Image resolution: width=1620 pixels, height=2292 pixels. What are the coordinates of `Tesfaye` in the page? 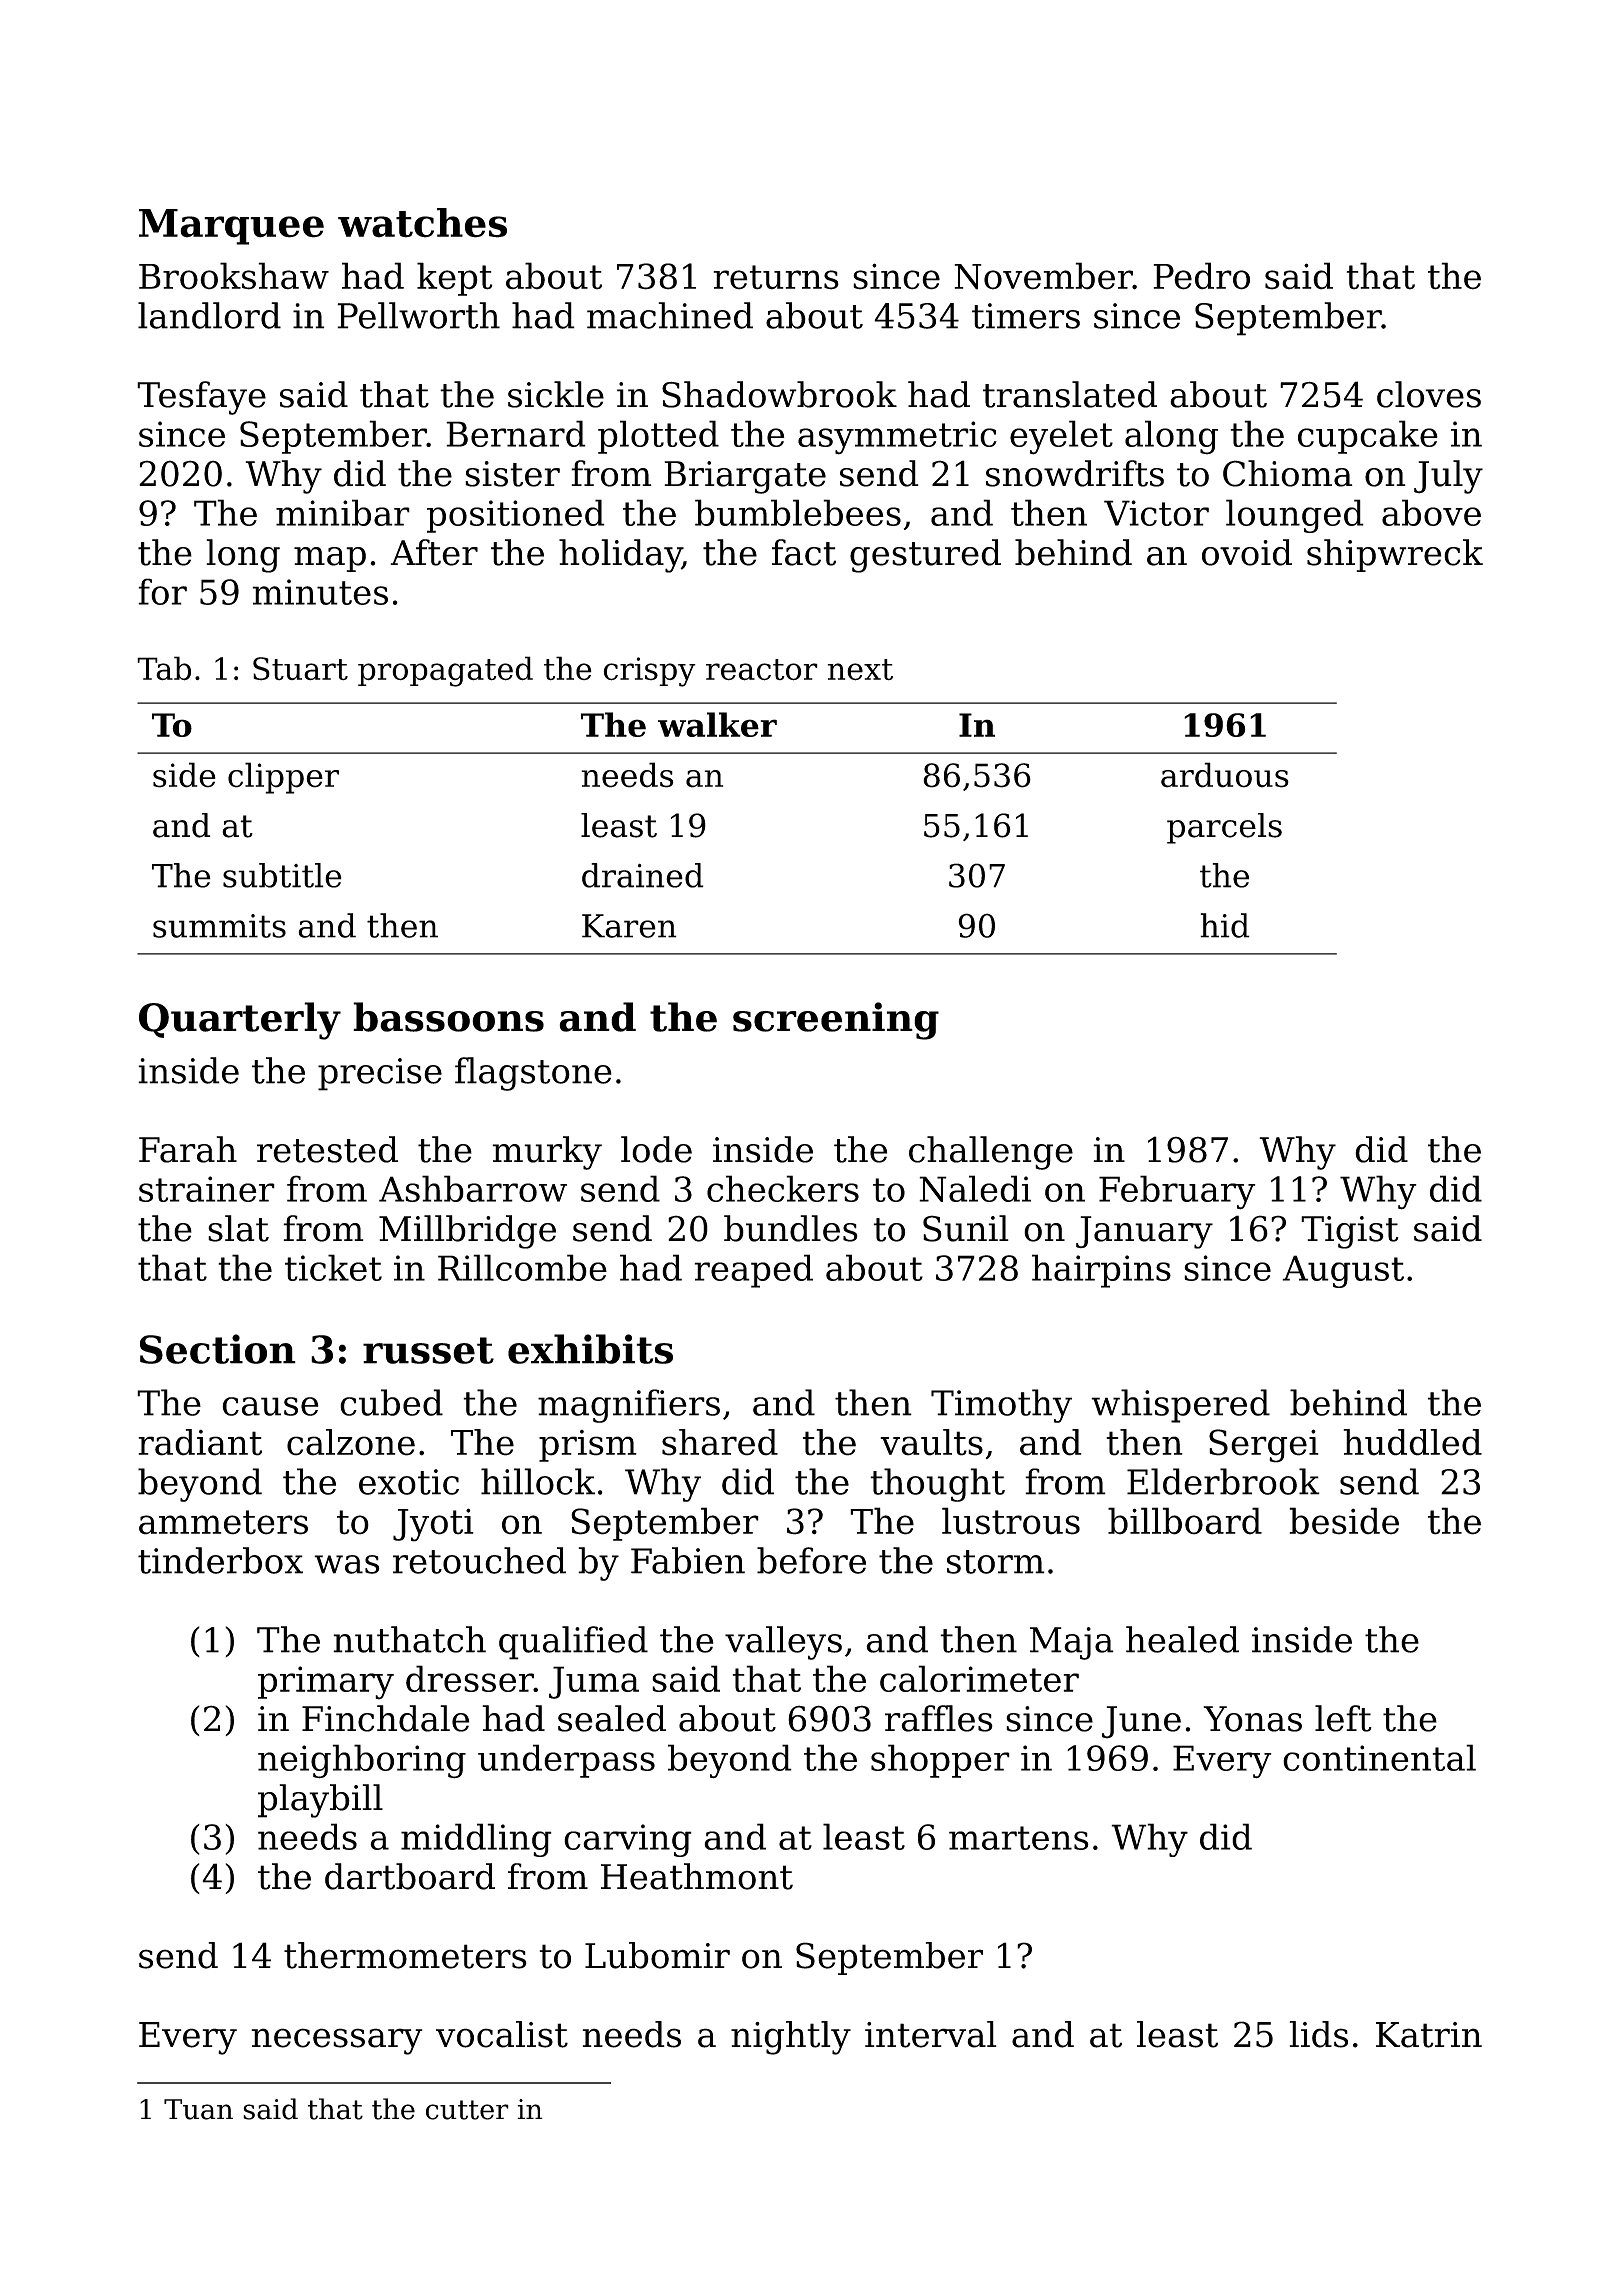 It's located at (201, 398).
